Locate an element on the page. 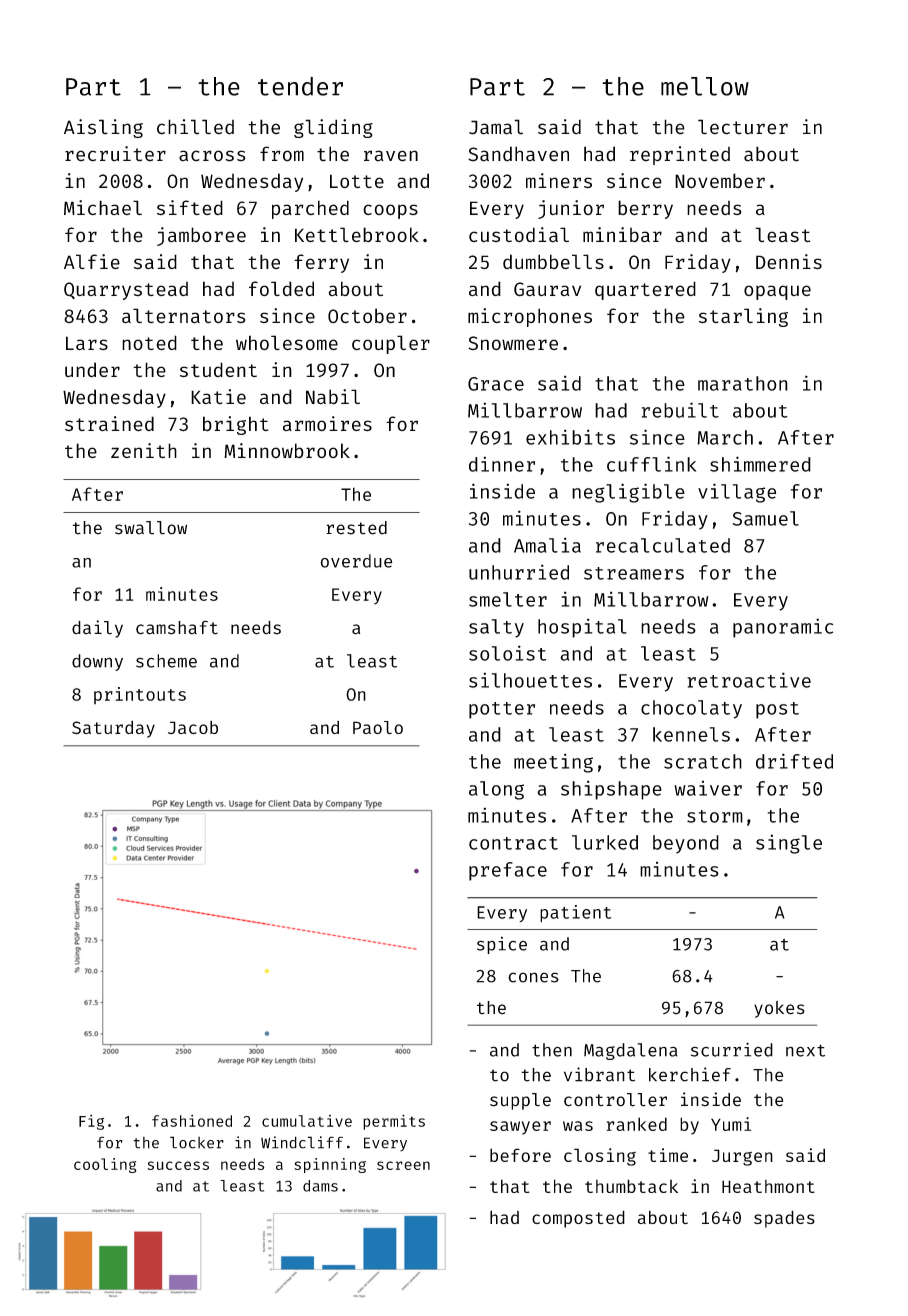 This page has height=1316, width=908. Minnowbrook is located at coordinates (287, 450).
